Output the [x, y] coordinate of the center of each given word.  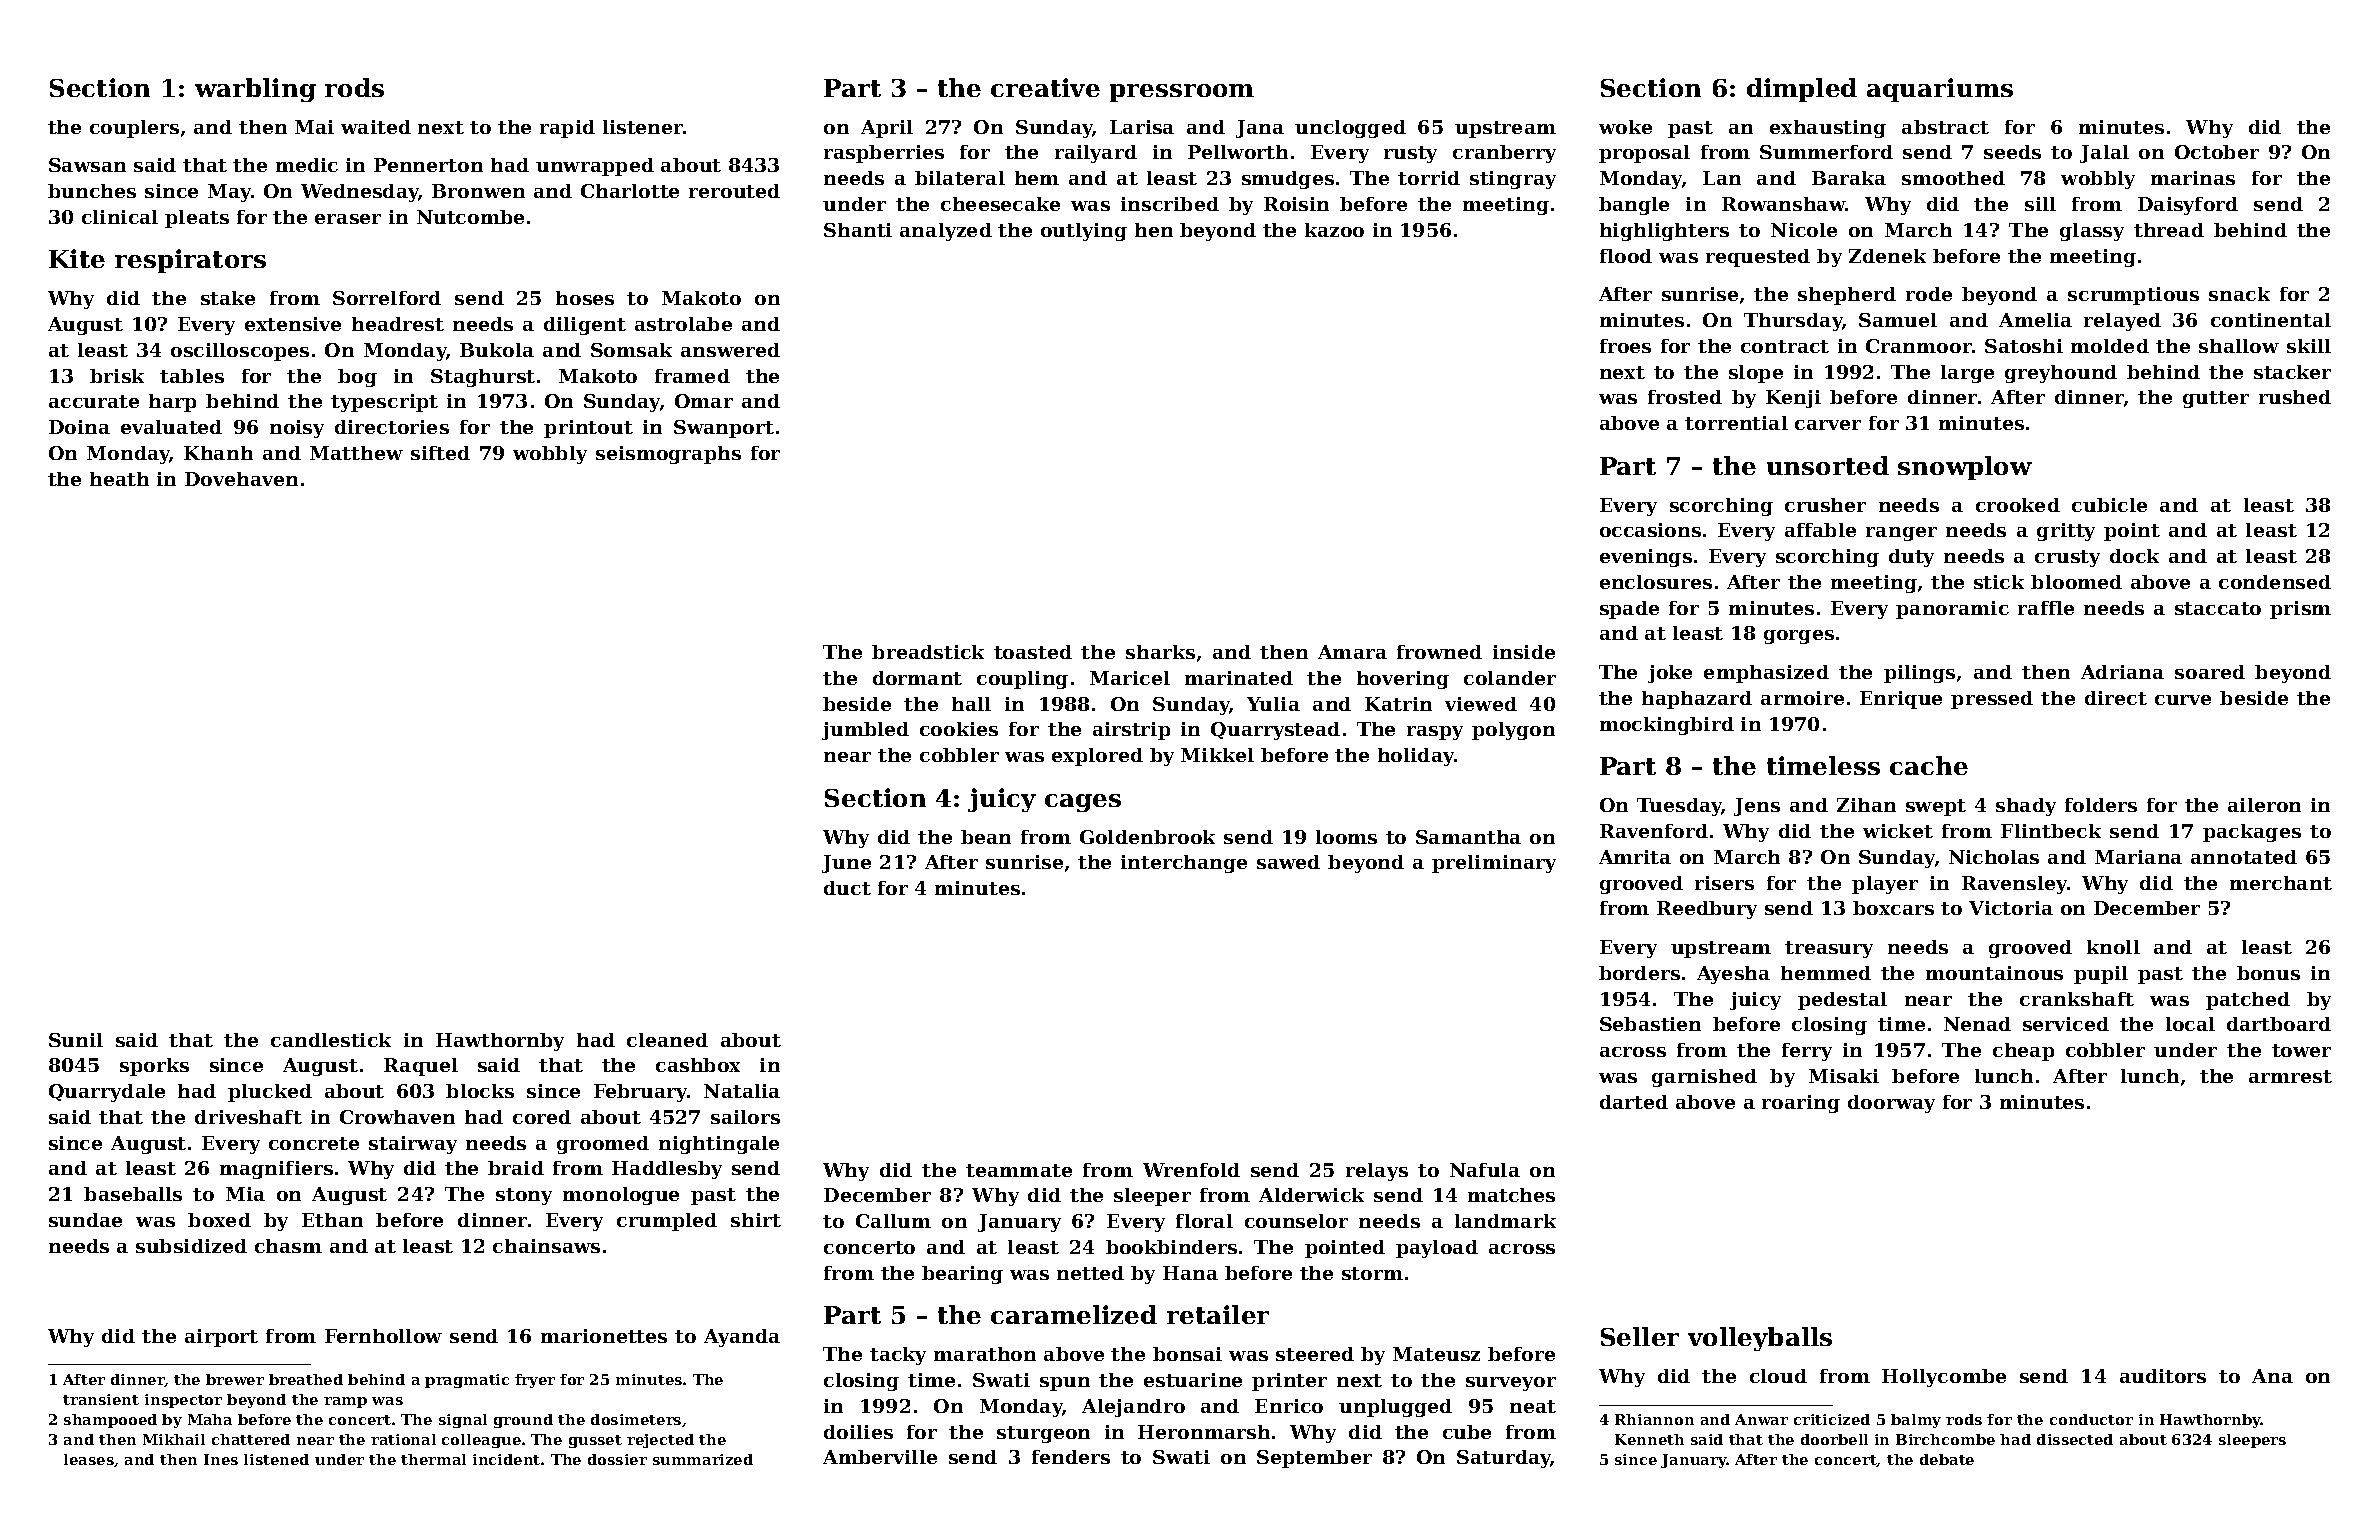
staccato [2218, 608]
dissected [2075, 1439]
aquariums [1940, 90]
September [1314, 1459]
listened [276, 1459]
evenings [1646, 558]
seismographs [668, 455]
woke [1625, 127]
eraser [348, 219]
